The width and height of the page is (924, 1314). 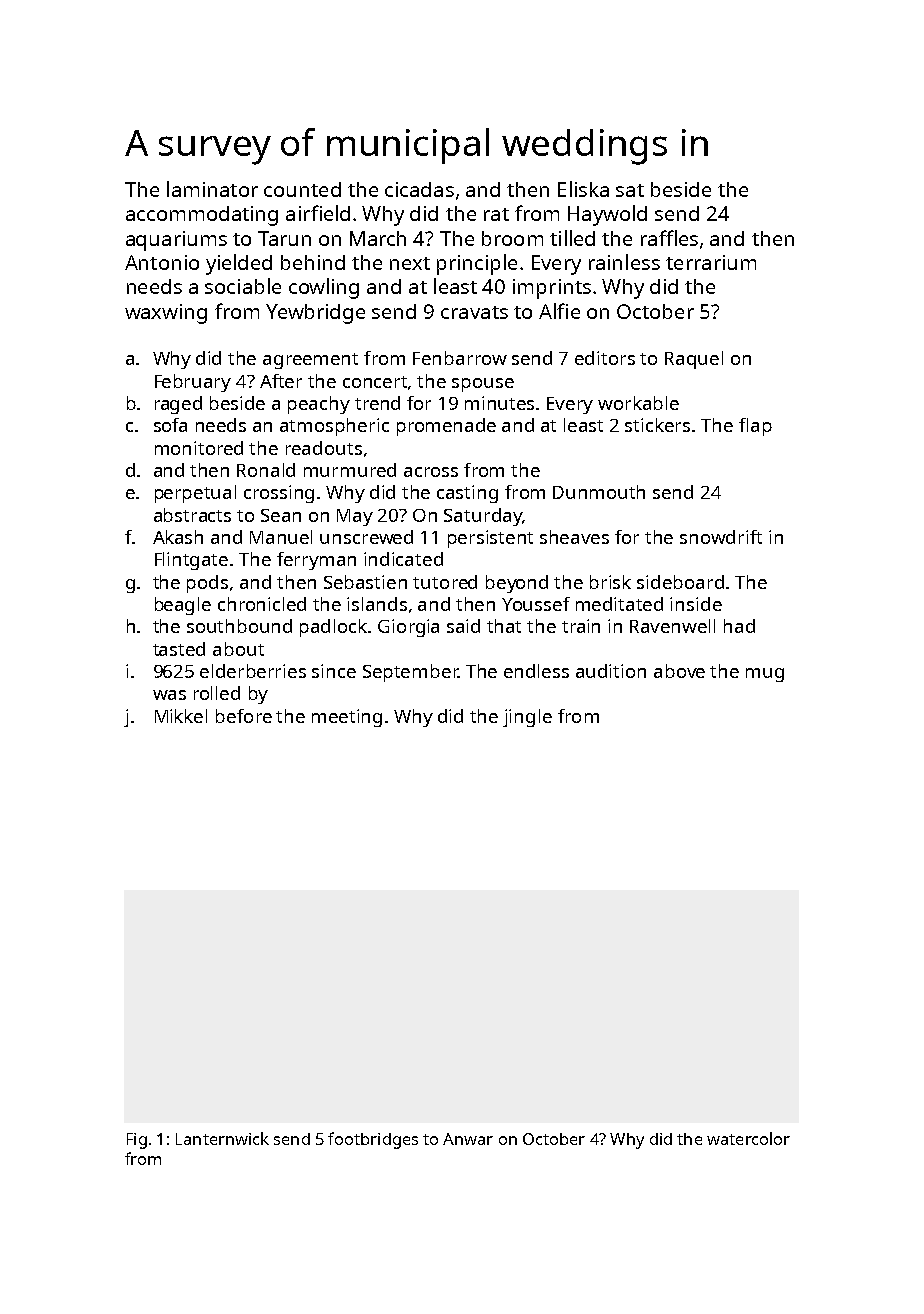 What do you see at coordinates (527, 718) in the page?
I see `jingle` at bounding box center [527, 718].
